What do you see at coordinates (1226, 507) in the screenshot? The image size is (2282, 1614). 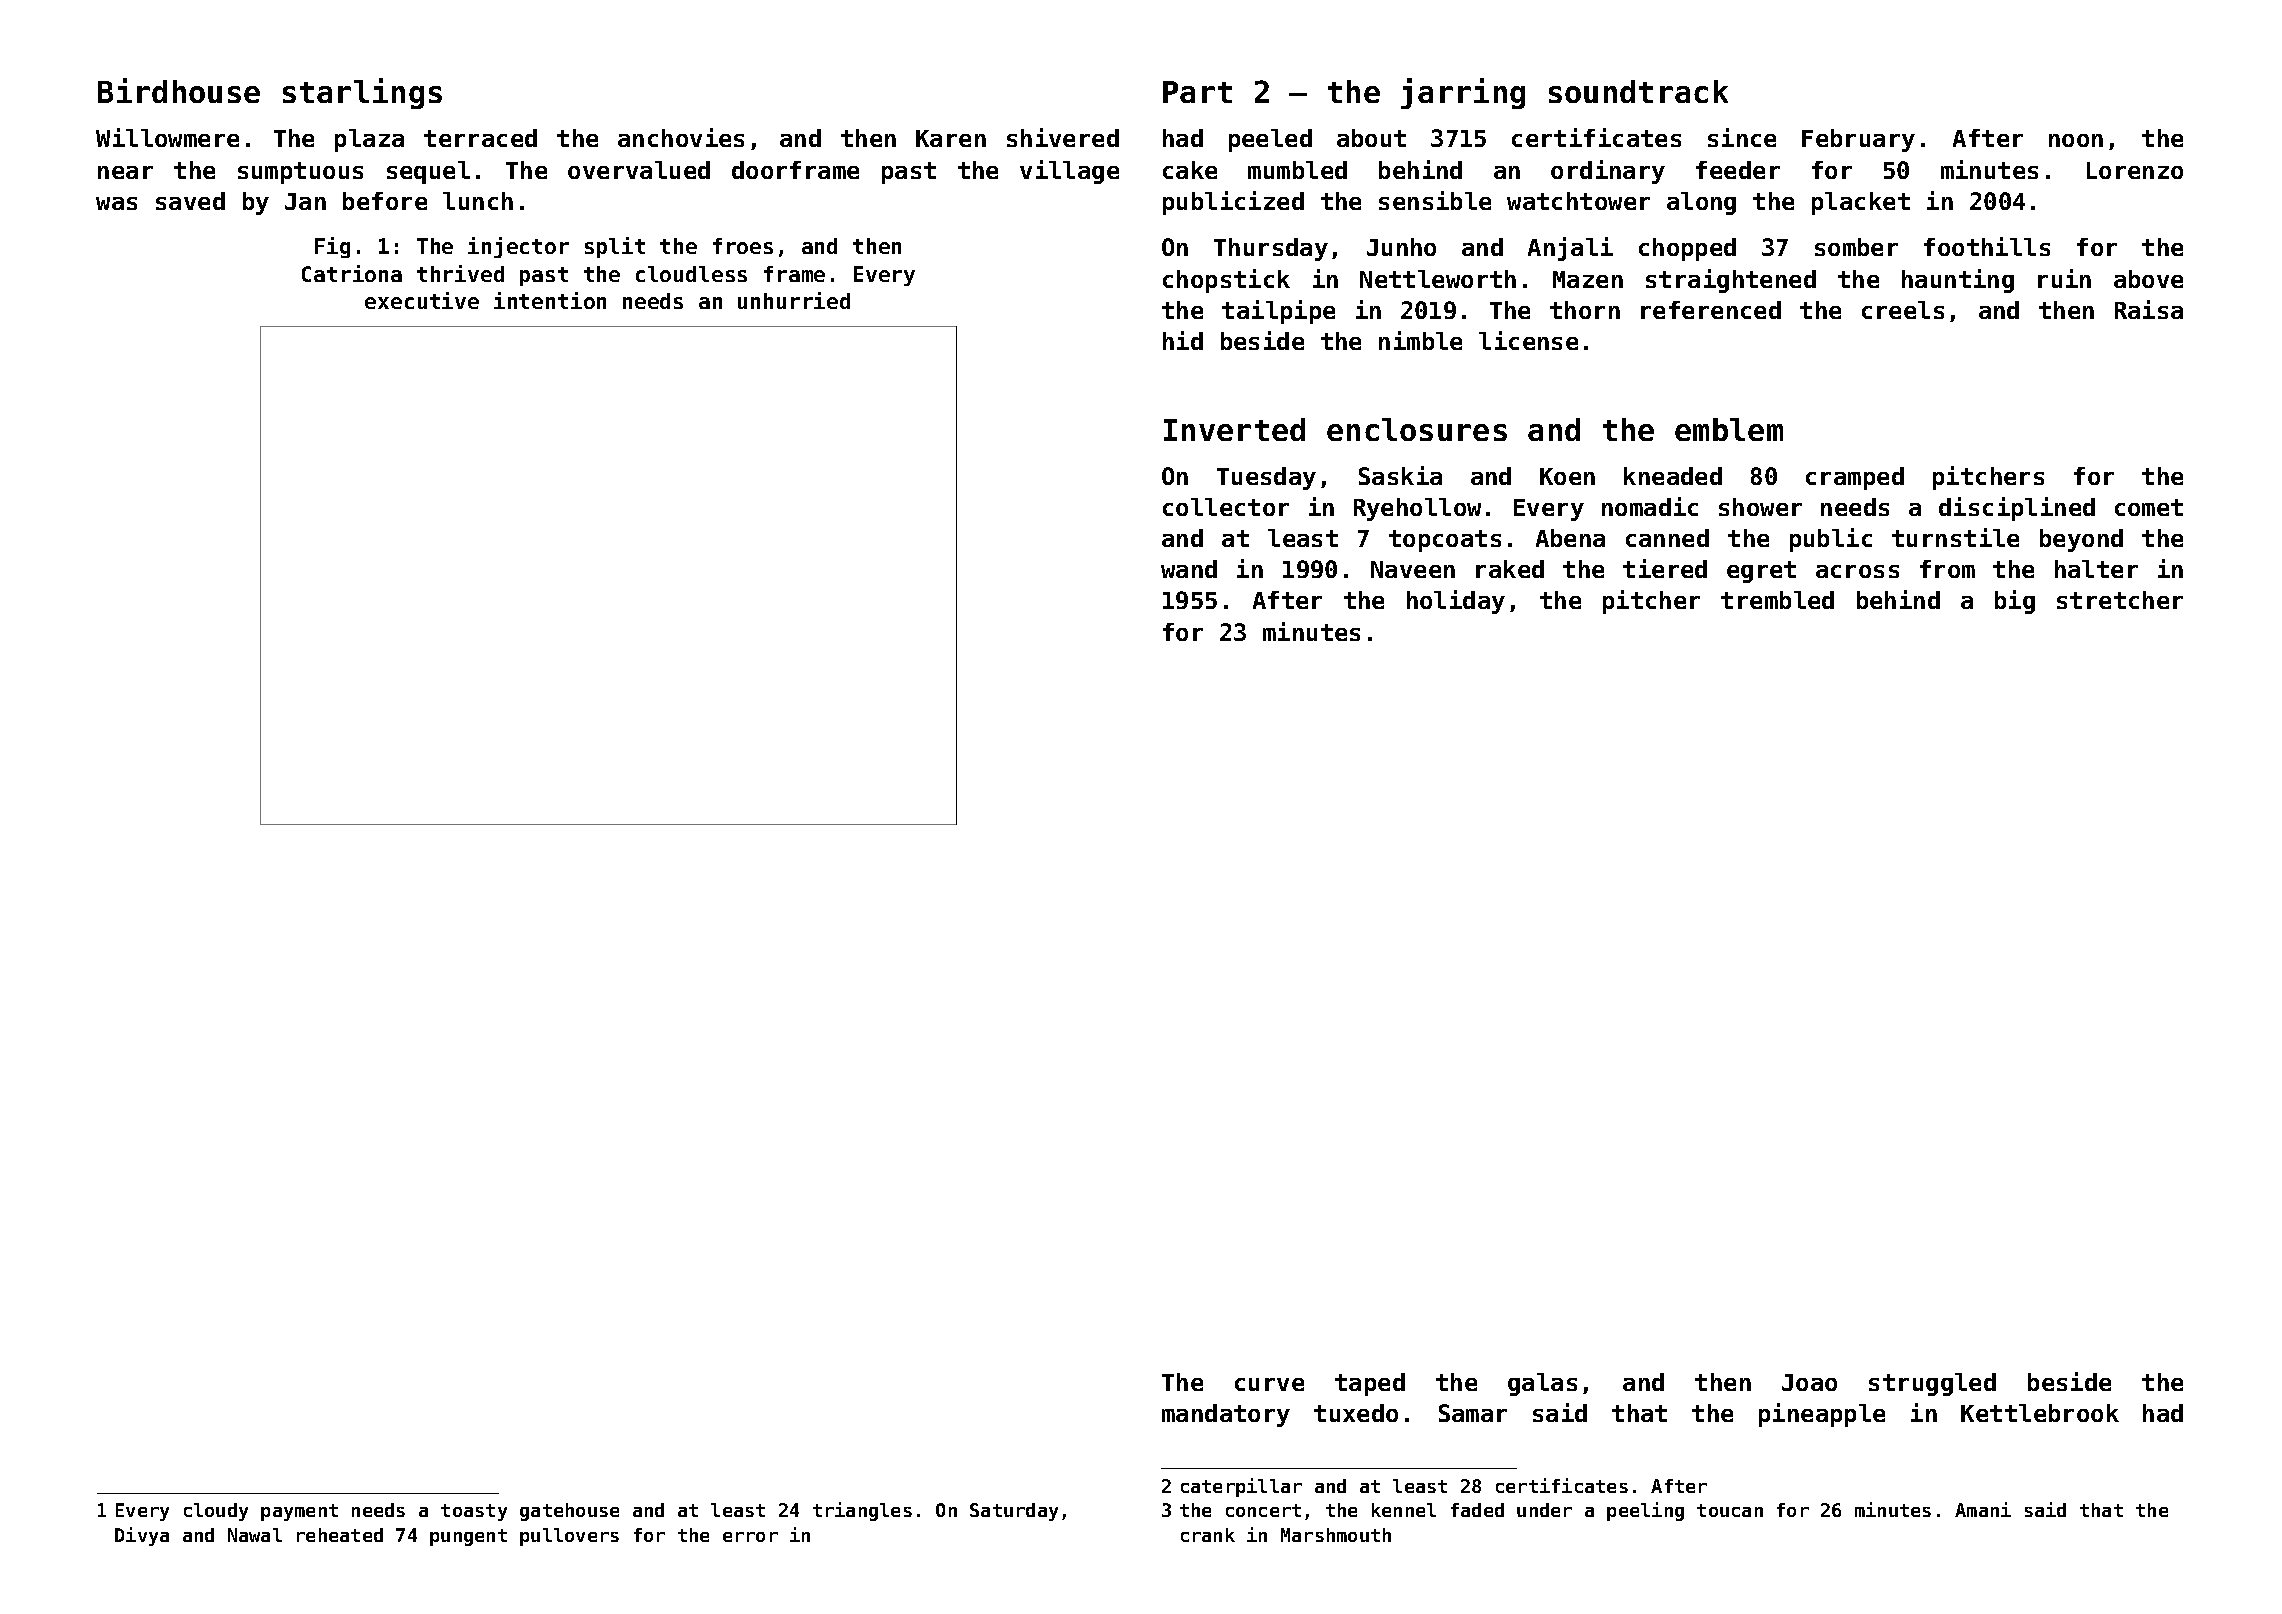 I see `collector` at bounding box center [1226, 507].
